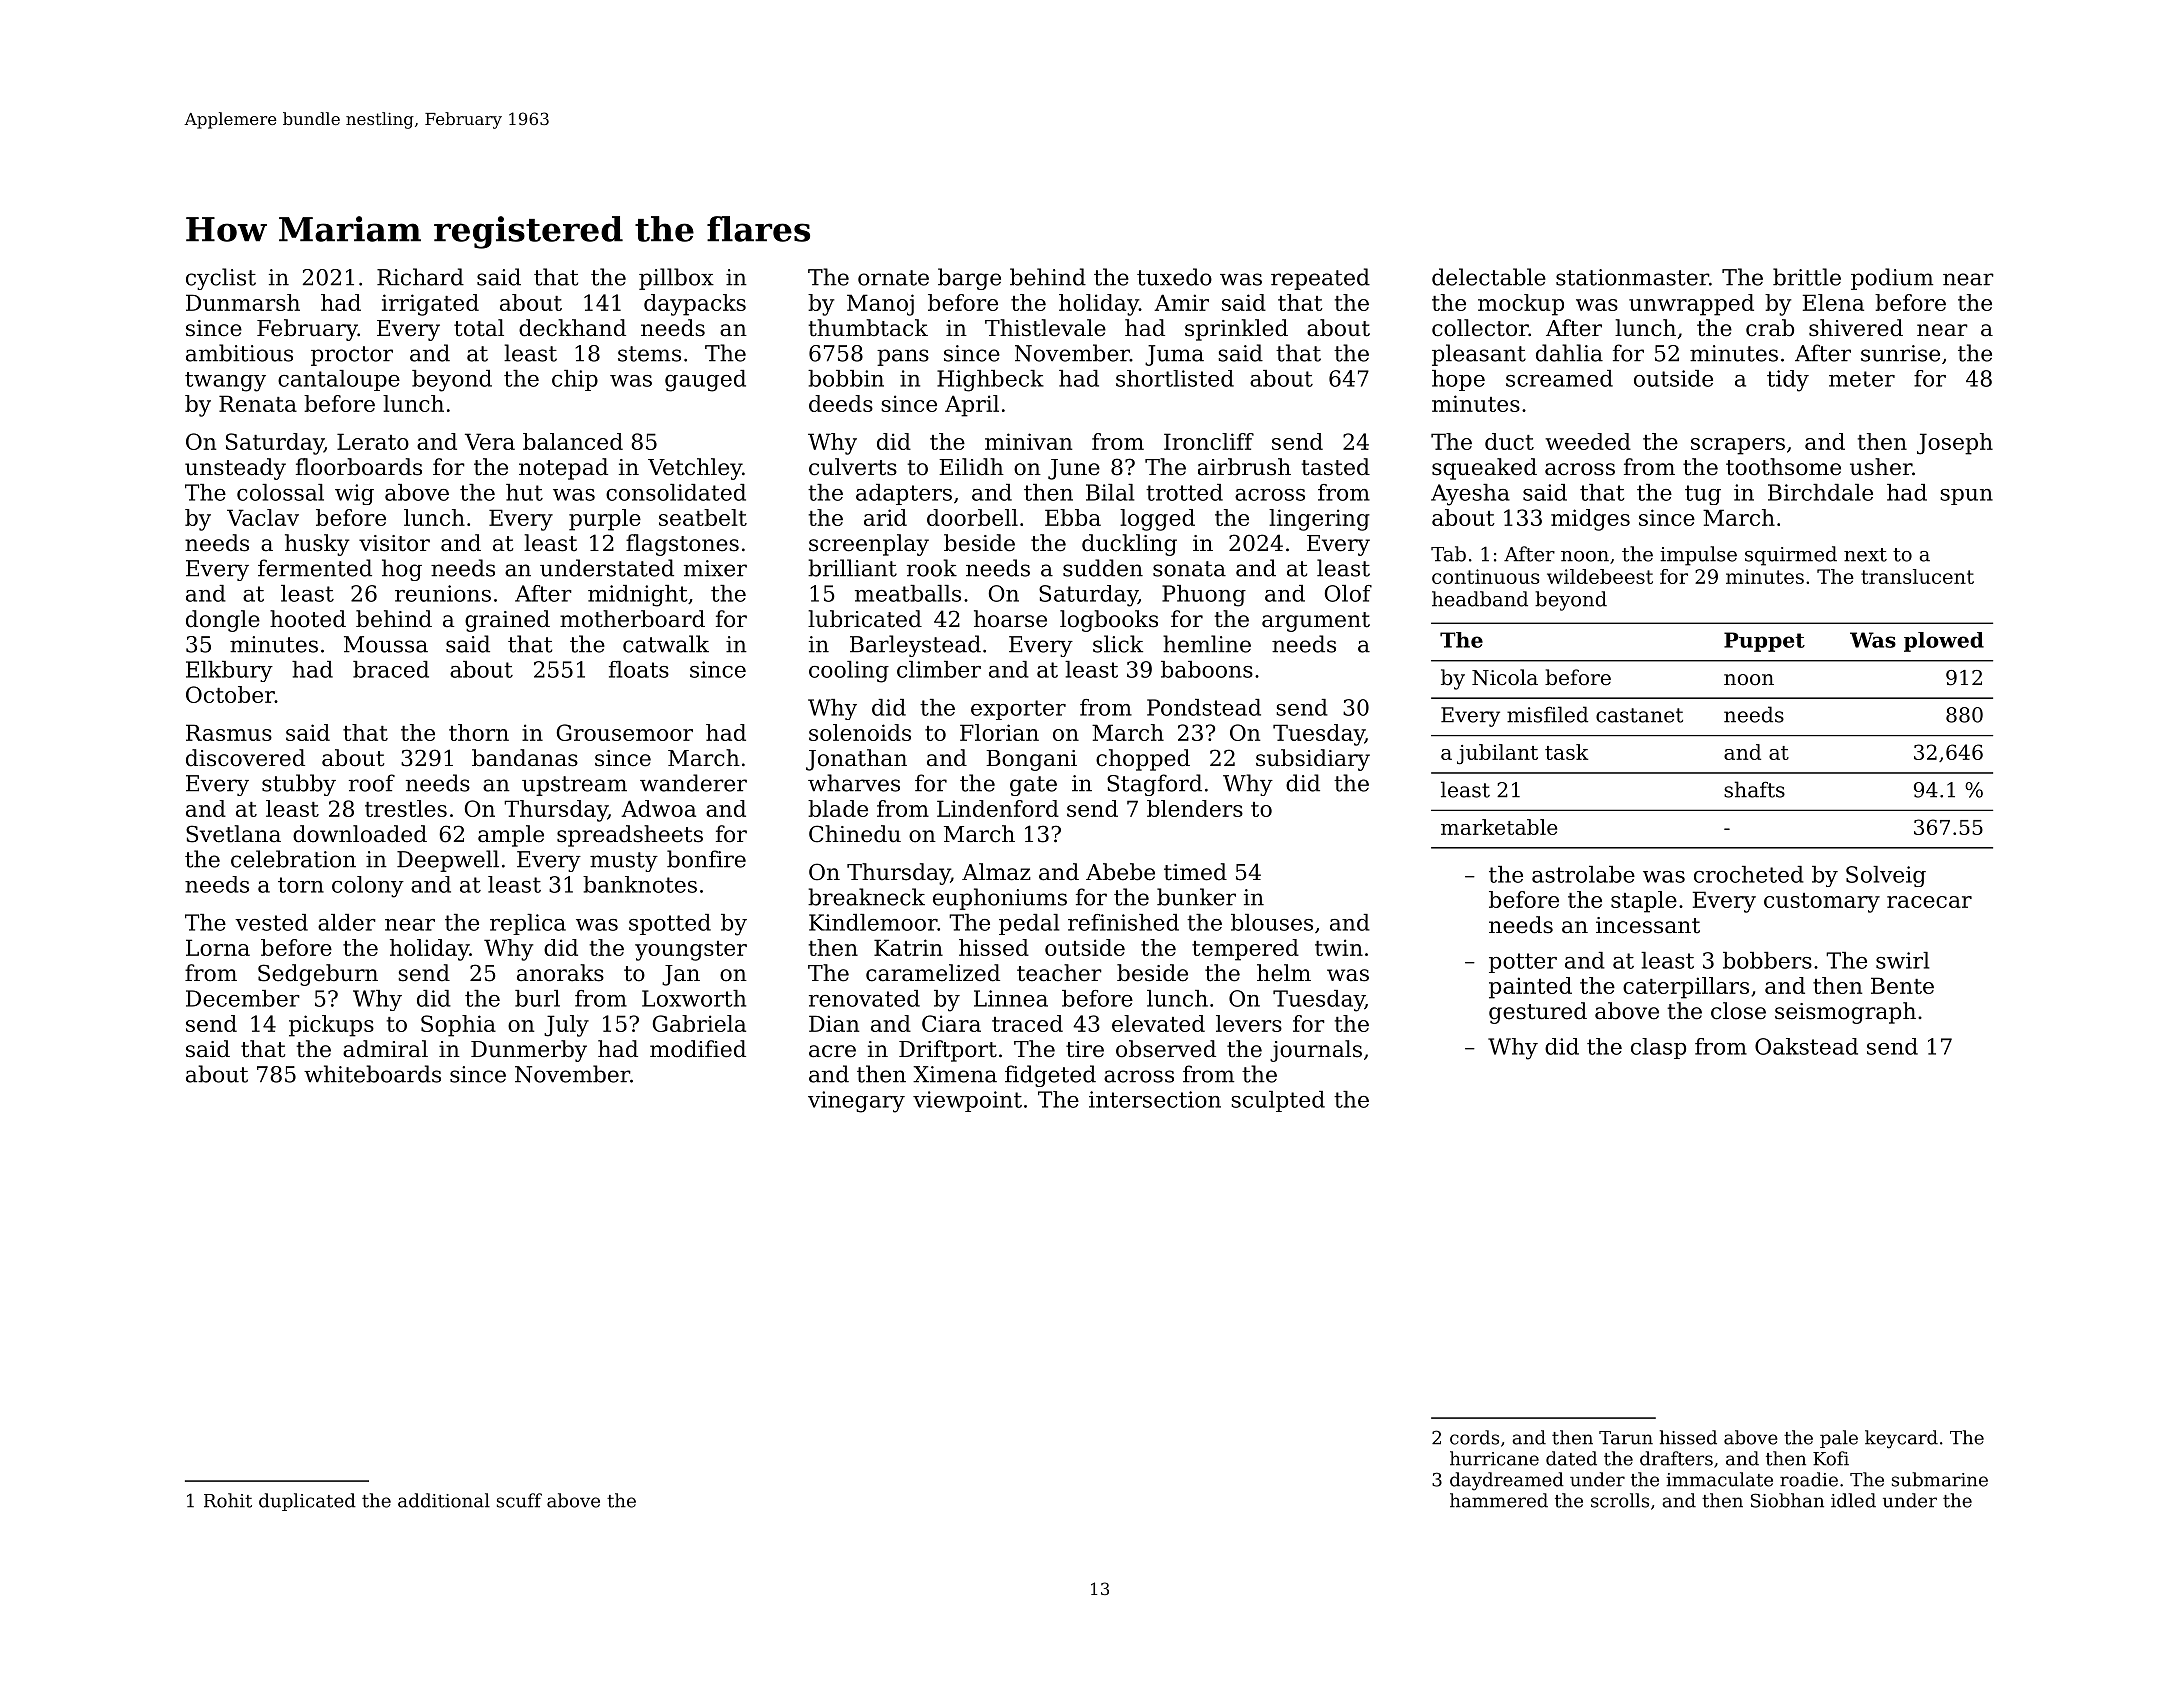 This screenshot has height=1683, width=2178. I want to click on idled, so click(1853, 1500).
